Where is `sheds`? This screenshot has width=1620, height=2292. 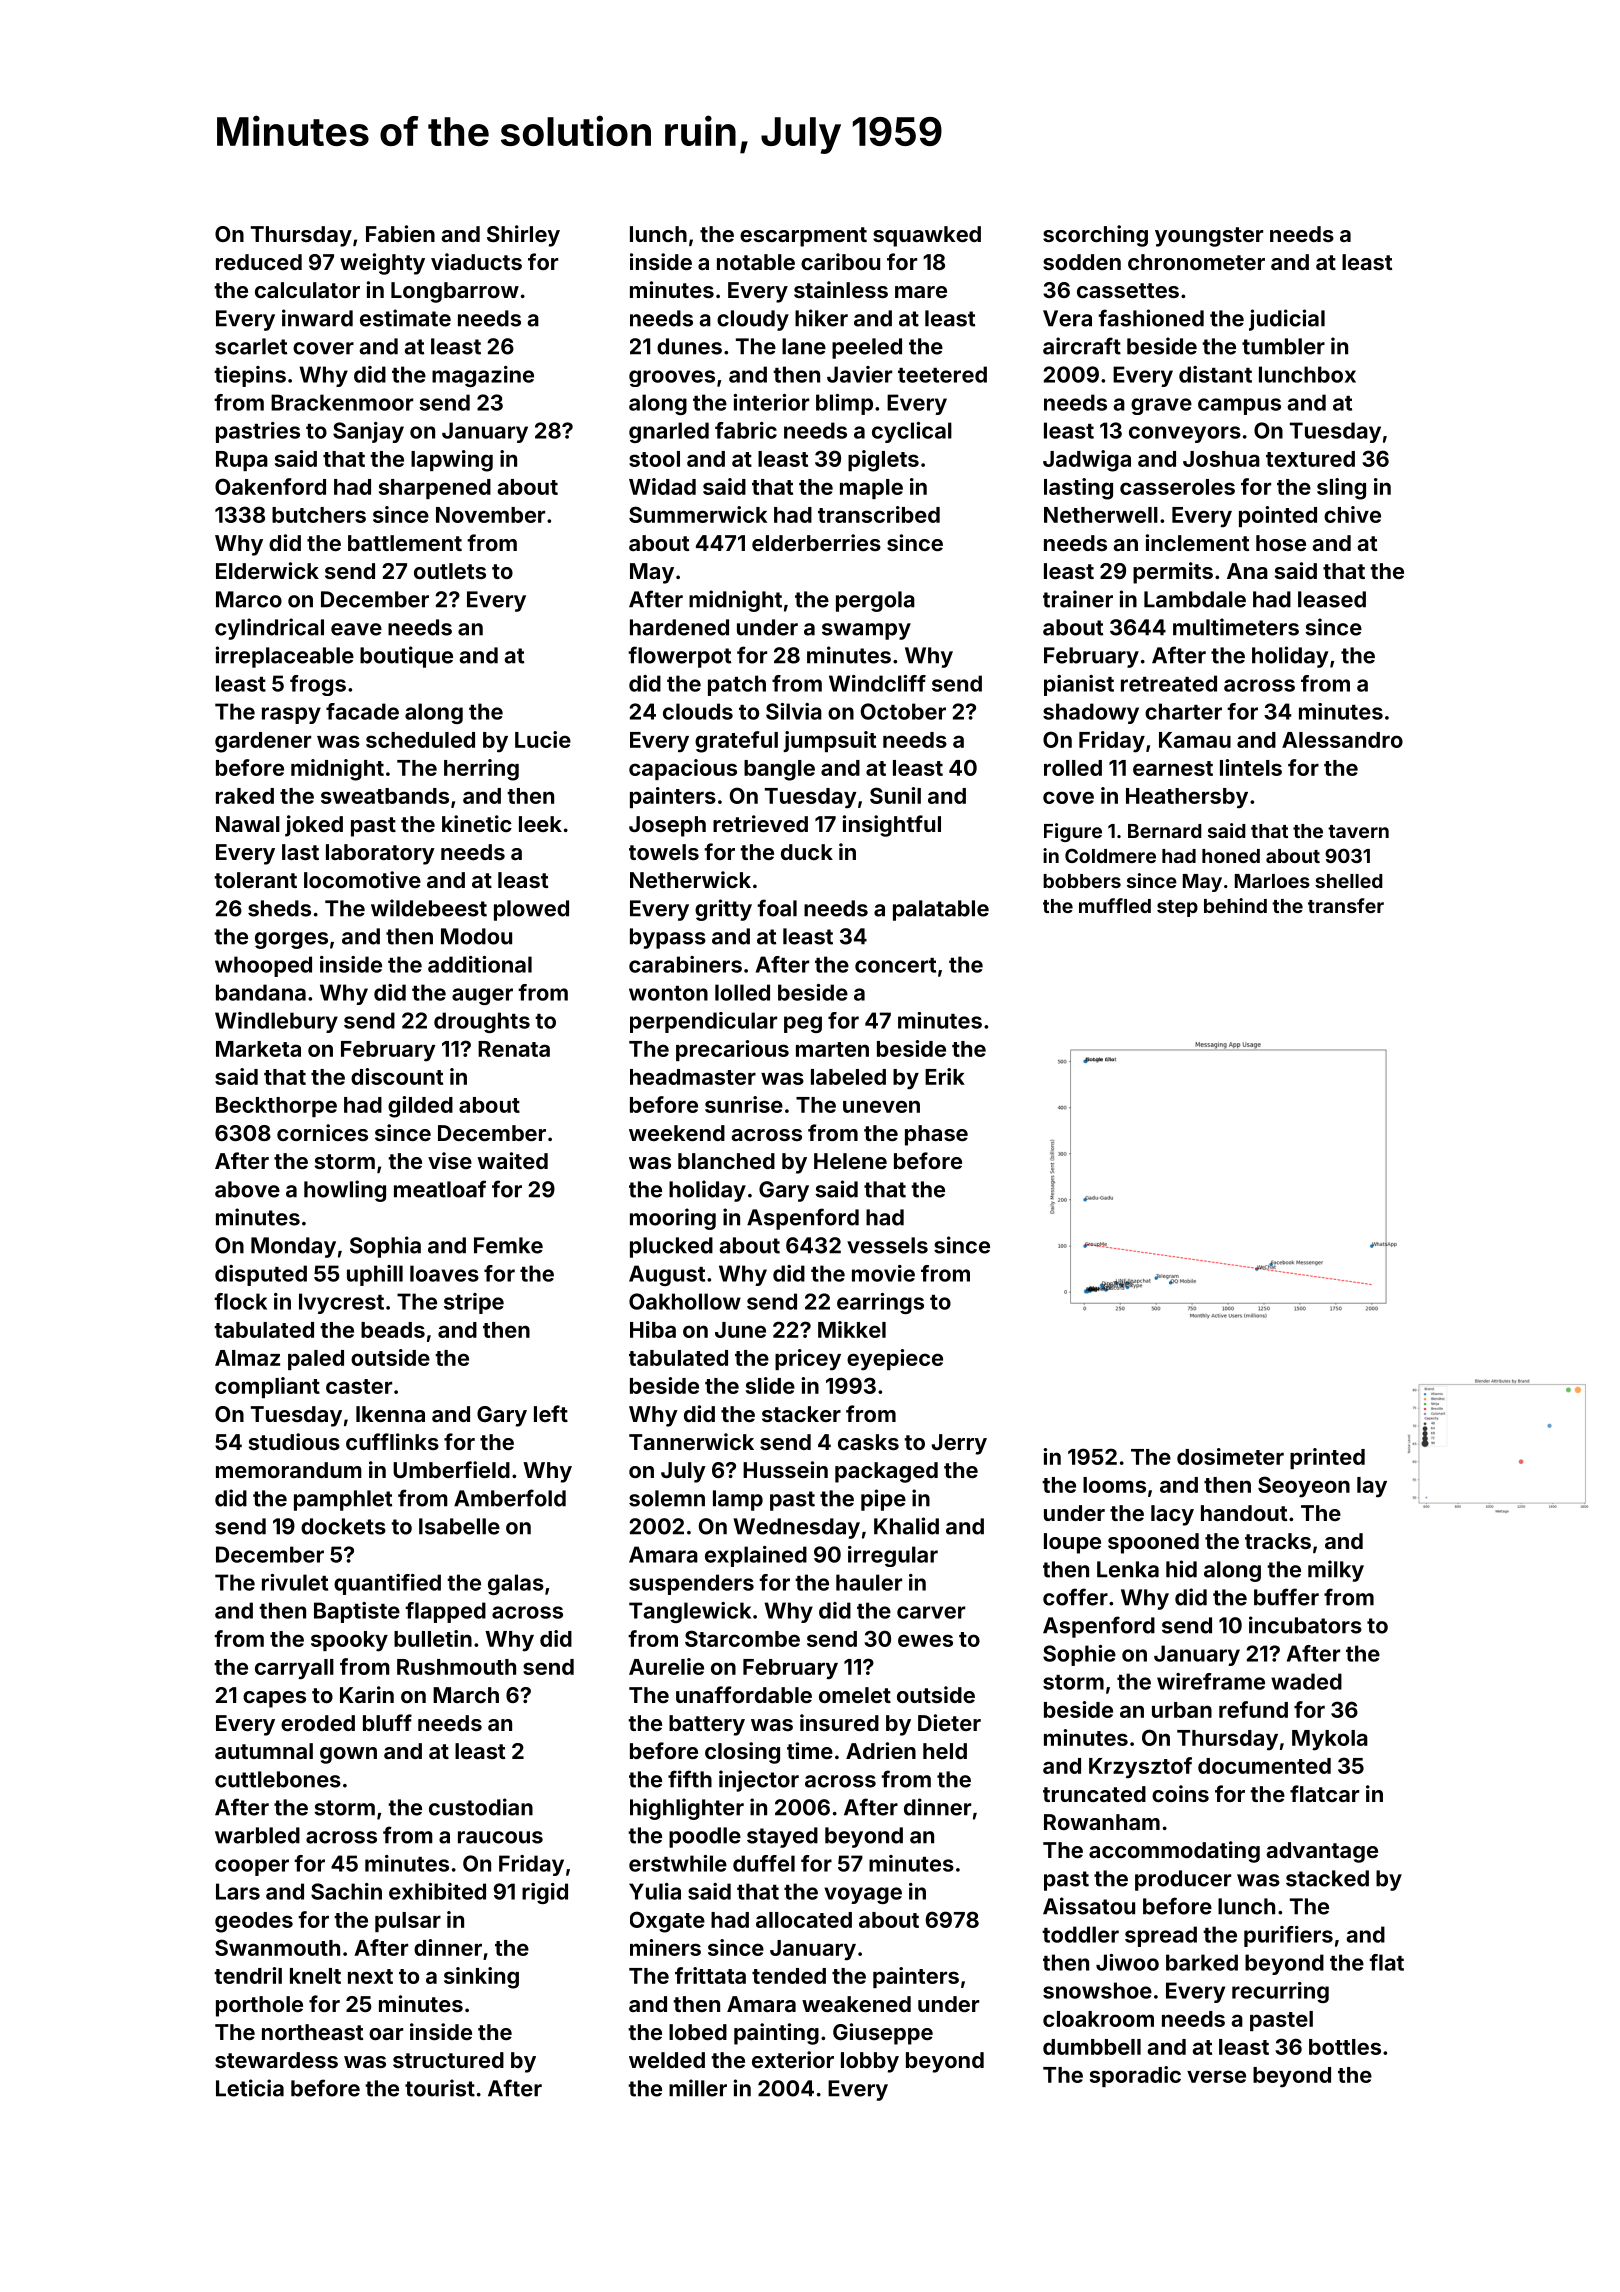
sheds is located at coordinates (279, 908).
